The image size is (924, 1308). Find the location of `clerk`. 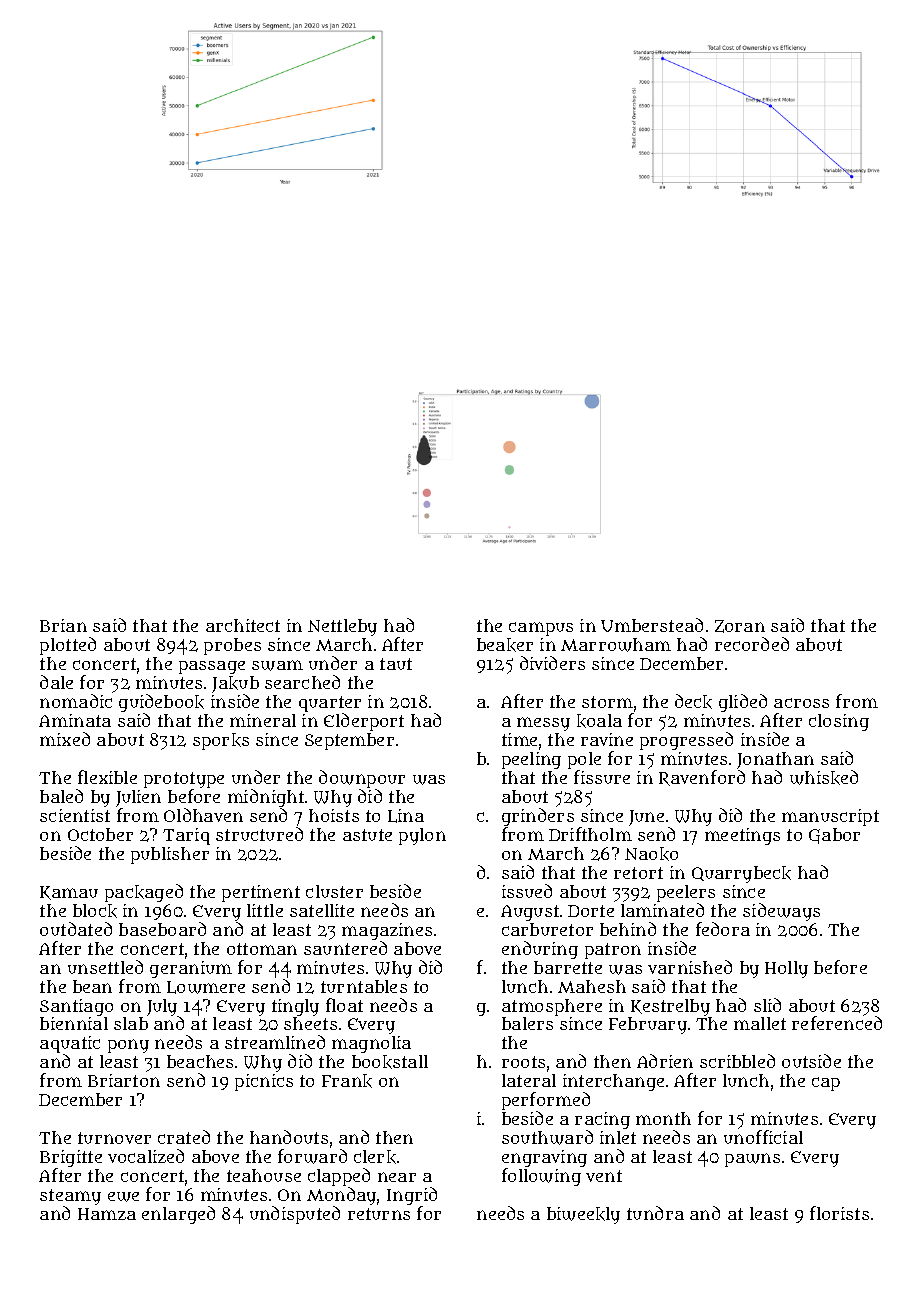

clerk is located at coordinates (375, 1157).
